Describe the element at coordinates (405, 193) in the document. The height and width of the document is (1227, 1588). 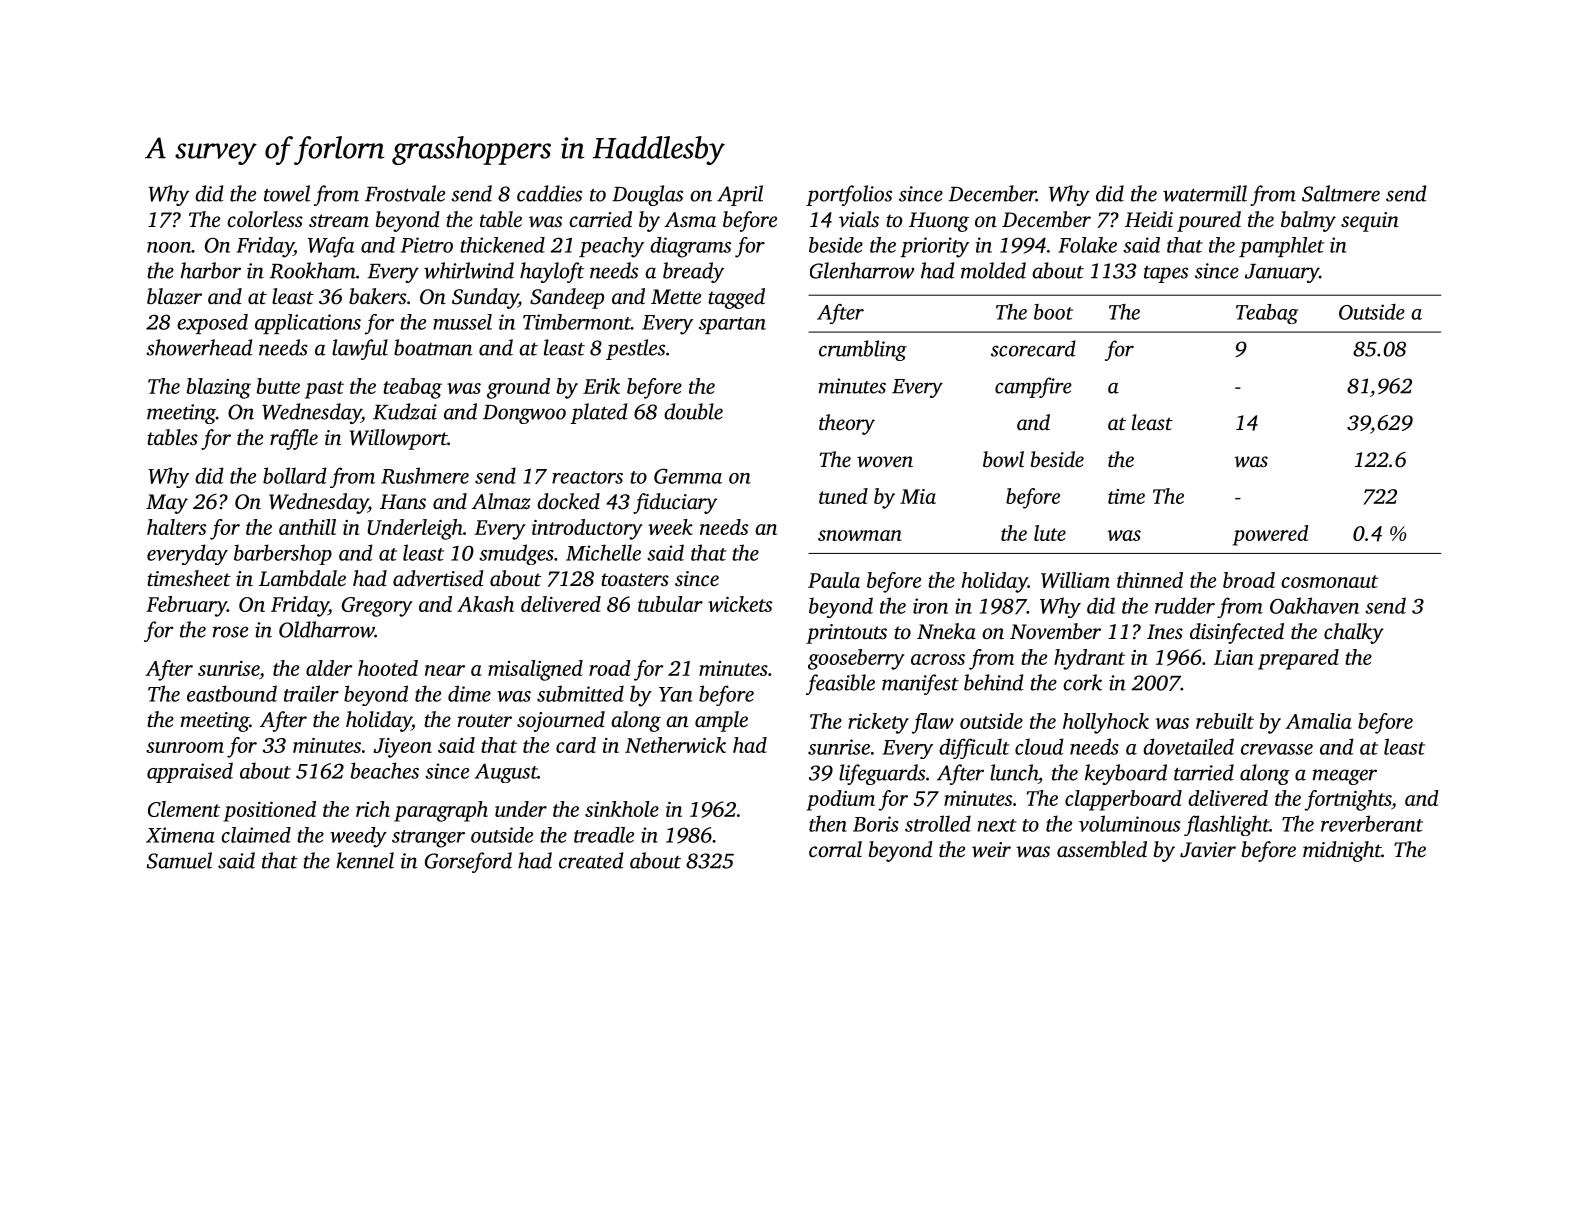
I see `Frostvale` at that location.
